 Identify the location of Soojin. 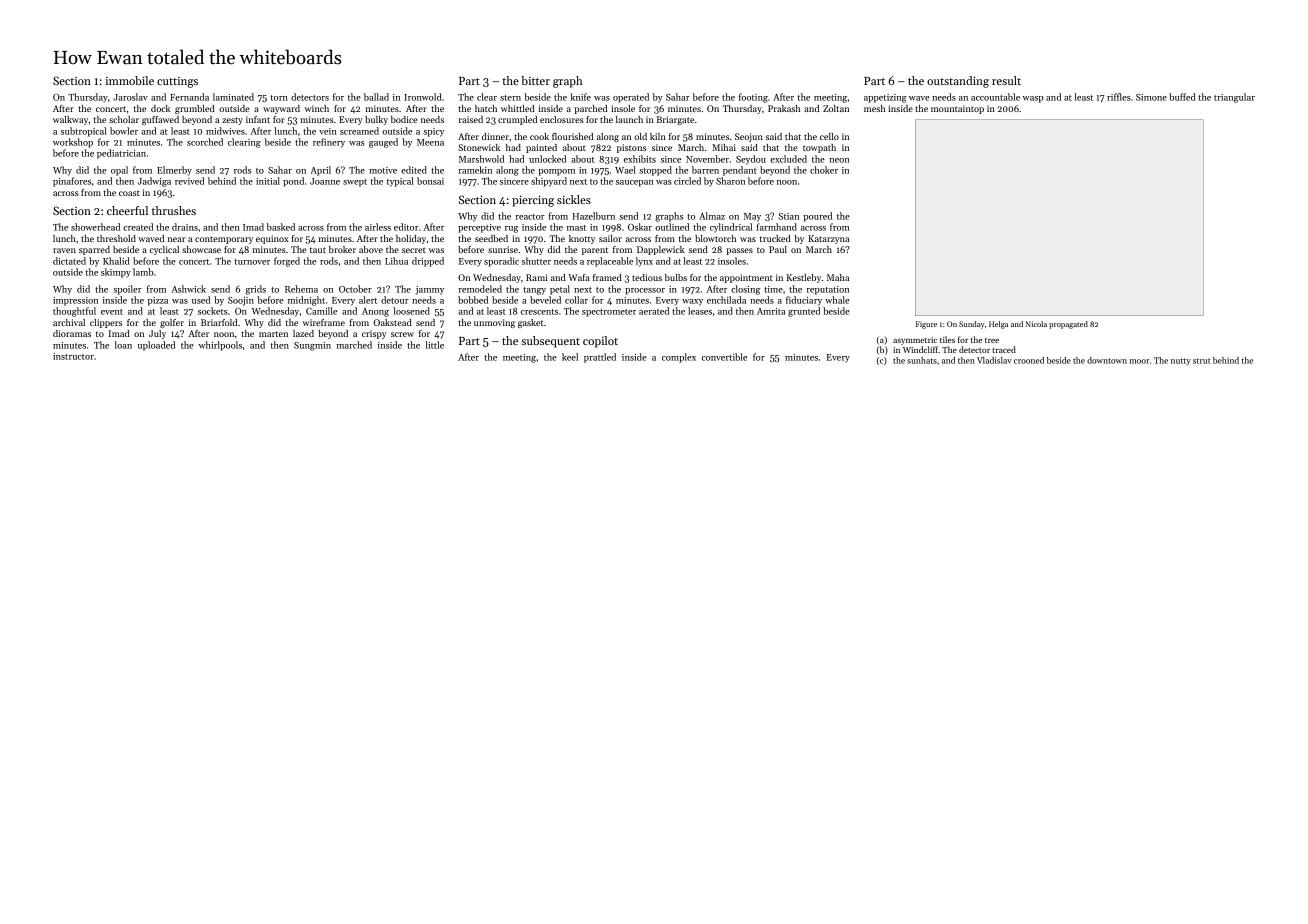
(241, 301).
